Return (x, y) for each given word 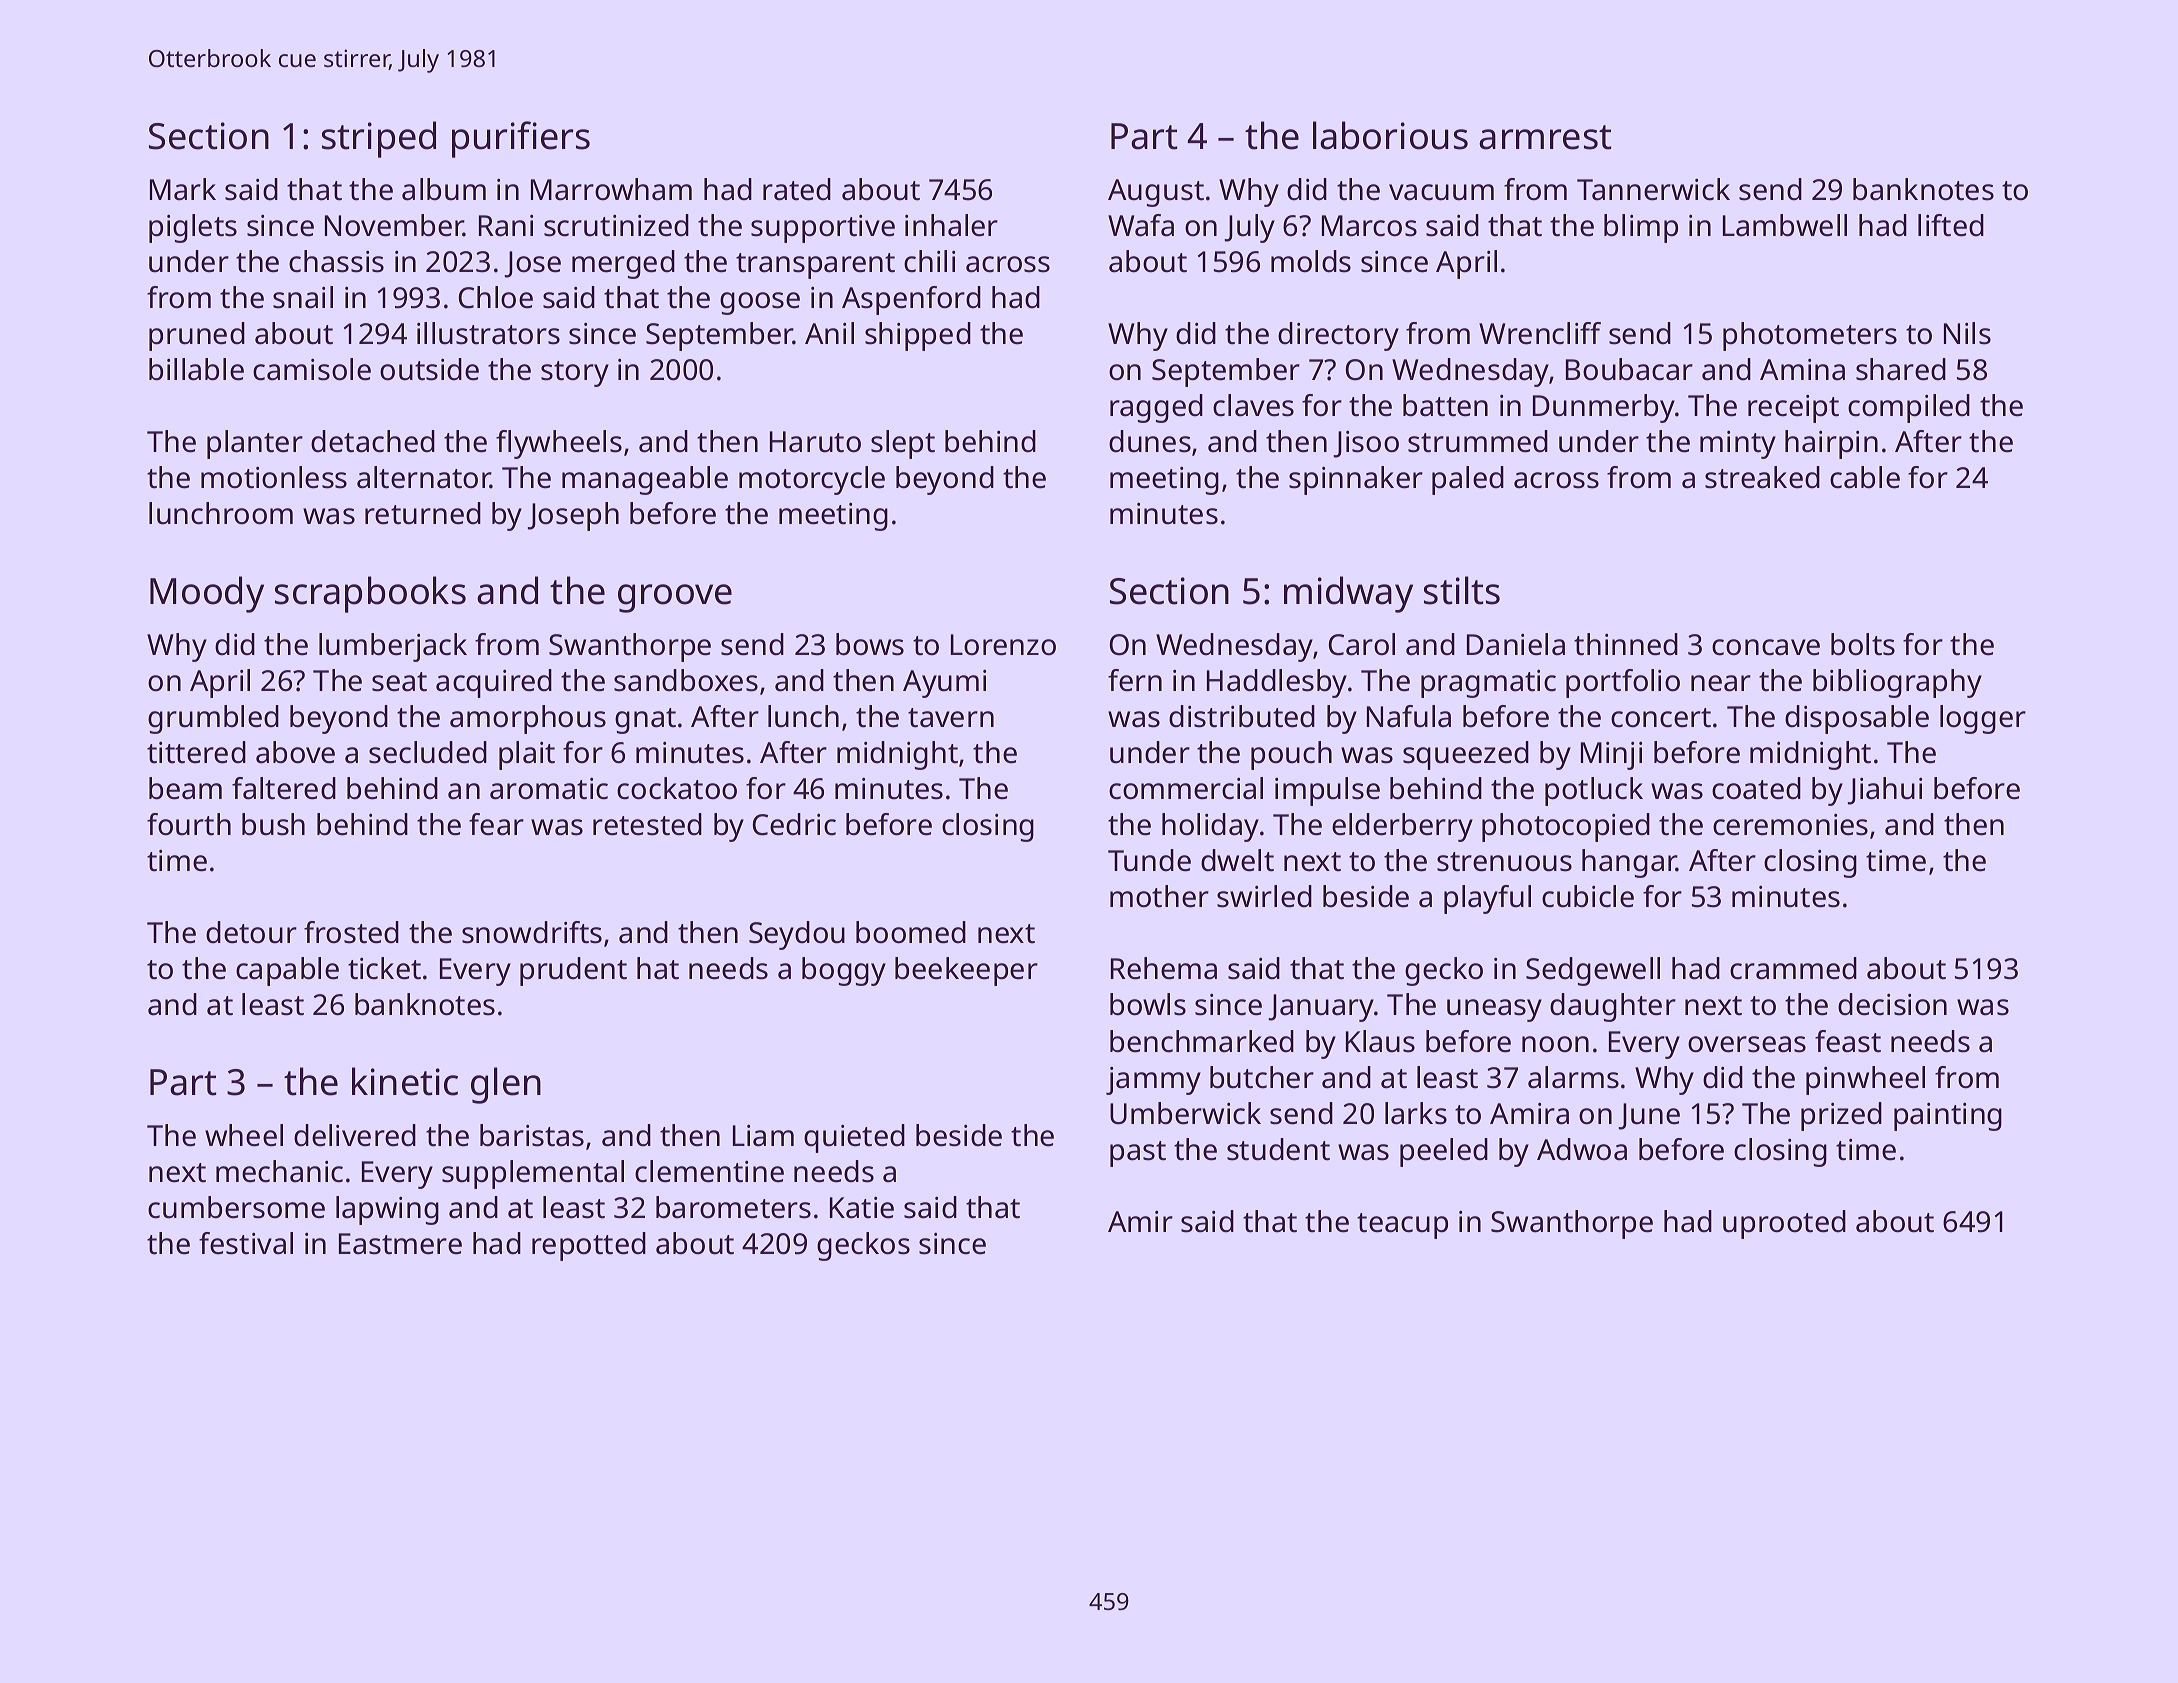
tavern (951, 718)
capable (287, 971)
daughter (1613, 1007)
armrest (1545, 137)
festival (246, 1243)
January (1321, 1008)
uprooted (1784, 1224)
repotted (589, 1246)
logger (1983, 719)
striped (379, 139)
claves (1253, 405)
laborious (1390, 135)
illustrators (488, 333)
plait (527, 755)
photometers (1810, 336)
